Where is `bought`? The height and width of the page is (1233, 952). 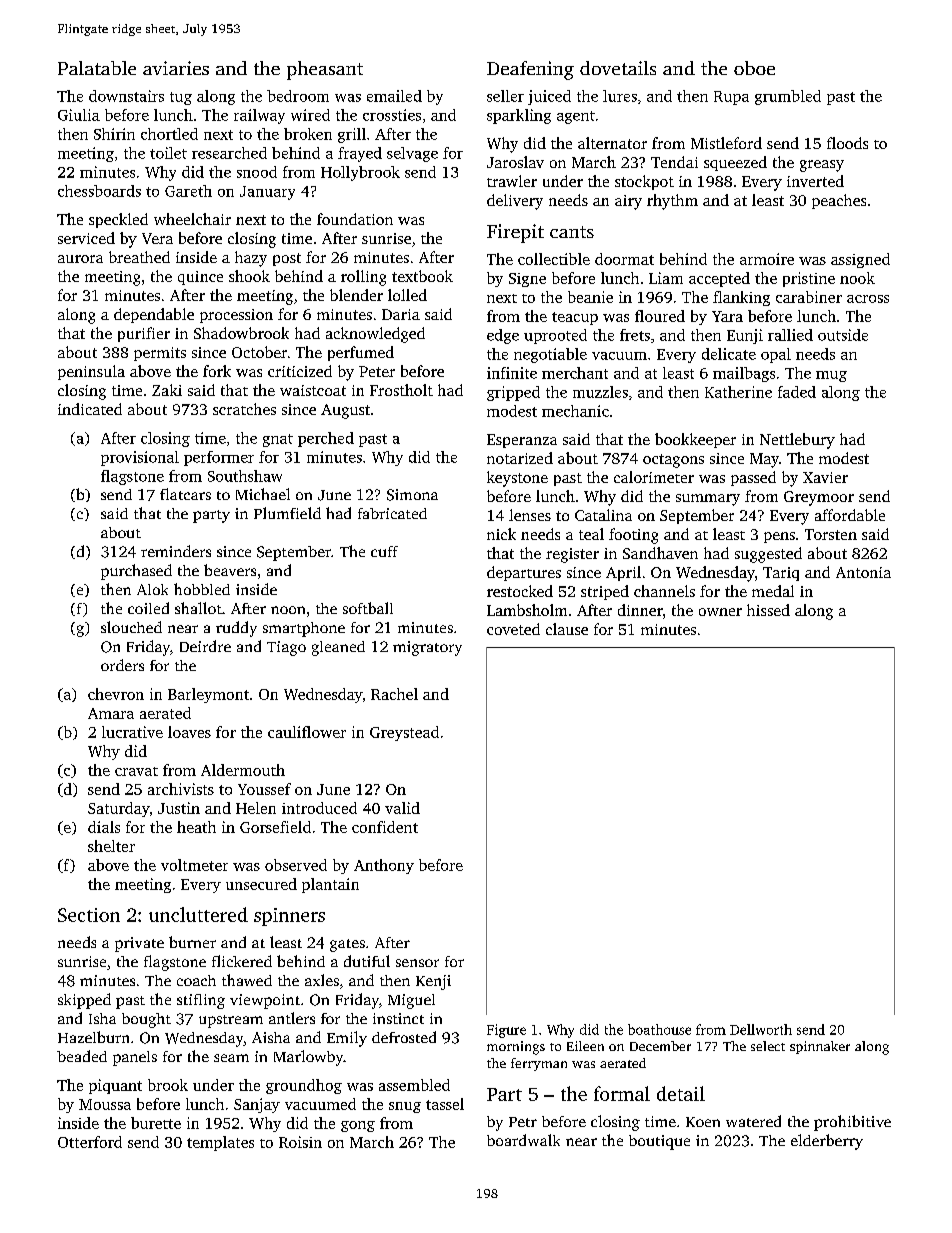 bought is located at coordinates (146, 1020).
